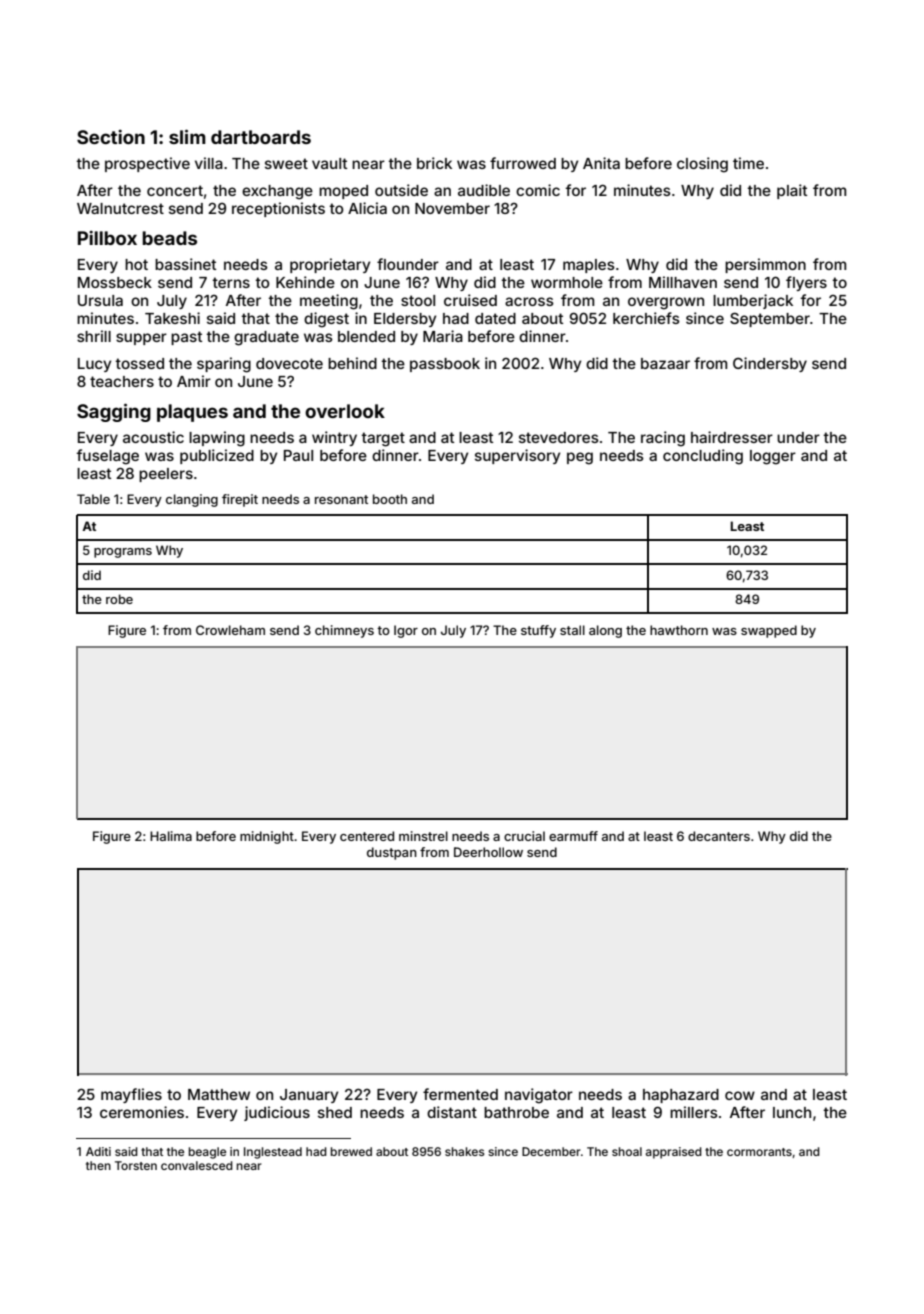 This screenshot has width=924, height=1314. I want to click on navigator, so click(539, 1096).
